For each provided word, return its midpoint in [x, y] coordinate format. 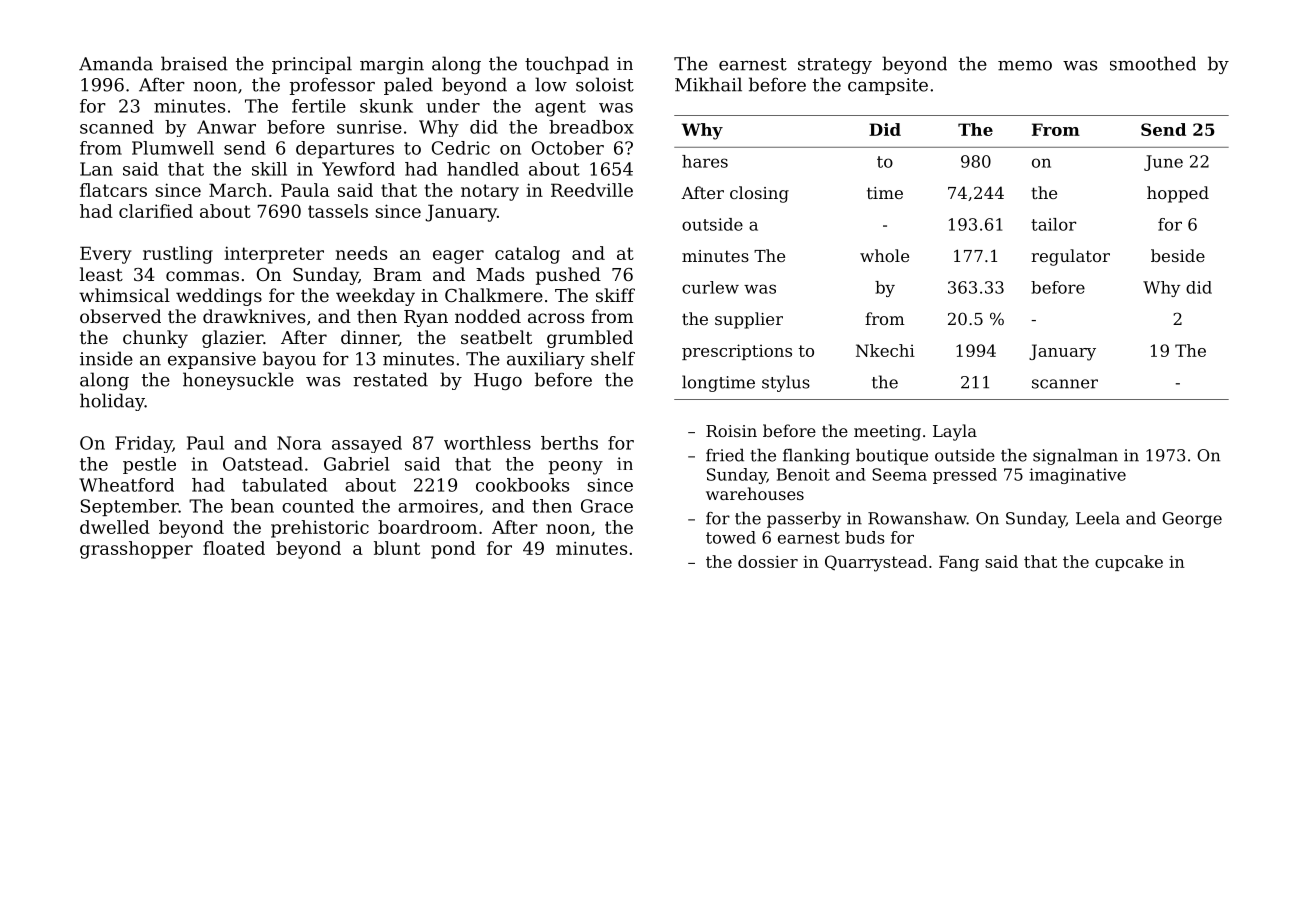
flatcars [113, 190]
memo [1025, 66]
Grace [607, 506]
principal [312, 65]
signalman [1075, 457]
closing [759, 194]
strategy [835, 66]
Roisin [731, 431]
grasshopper [136, 550]
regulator [1070, 257]
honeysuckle [238, 381]
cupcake [1129, 563]
